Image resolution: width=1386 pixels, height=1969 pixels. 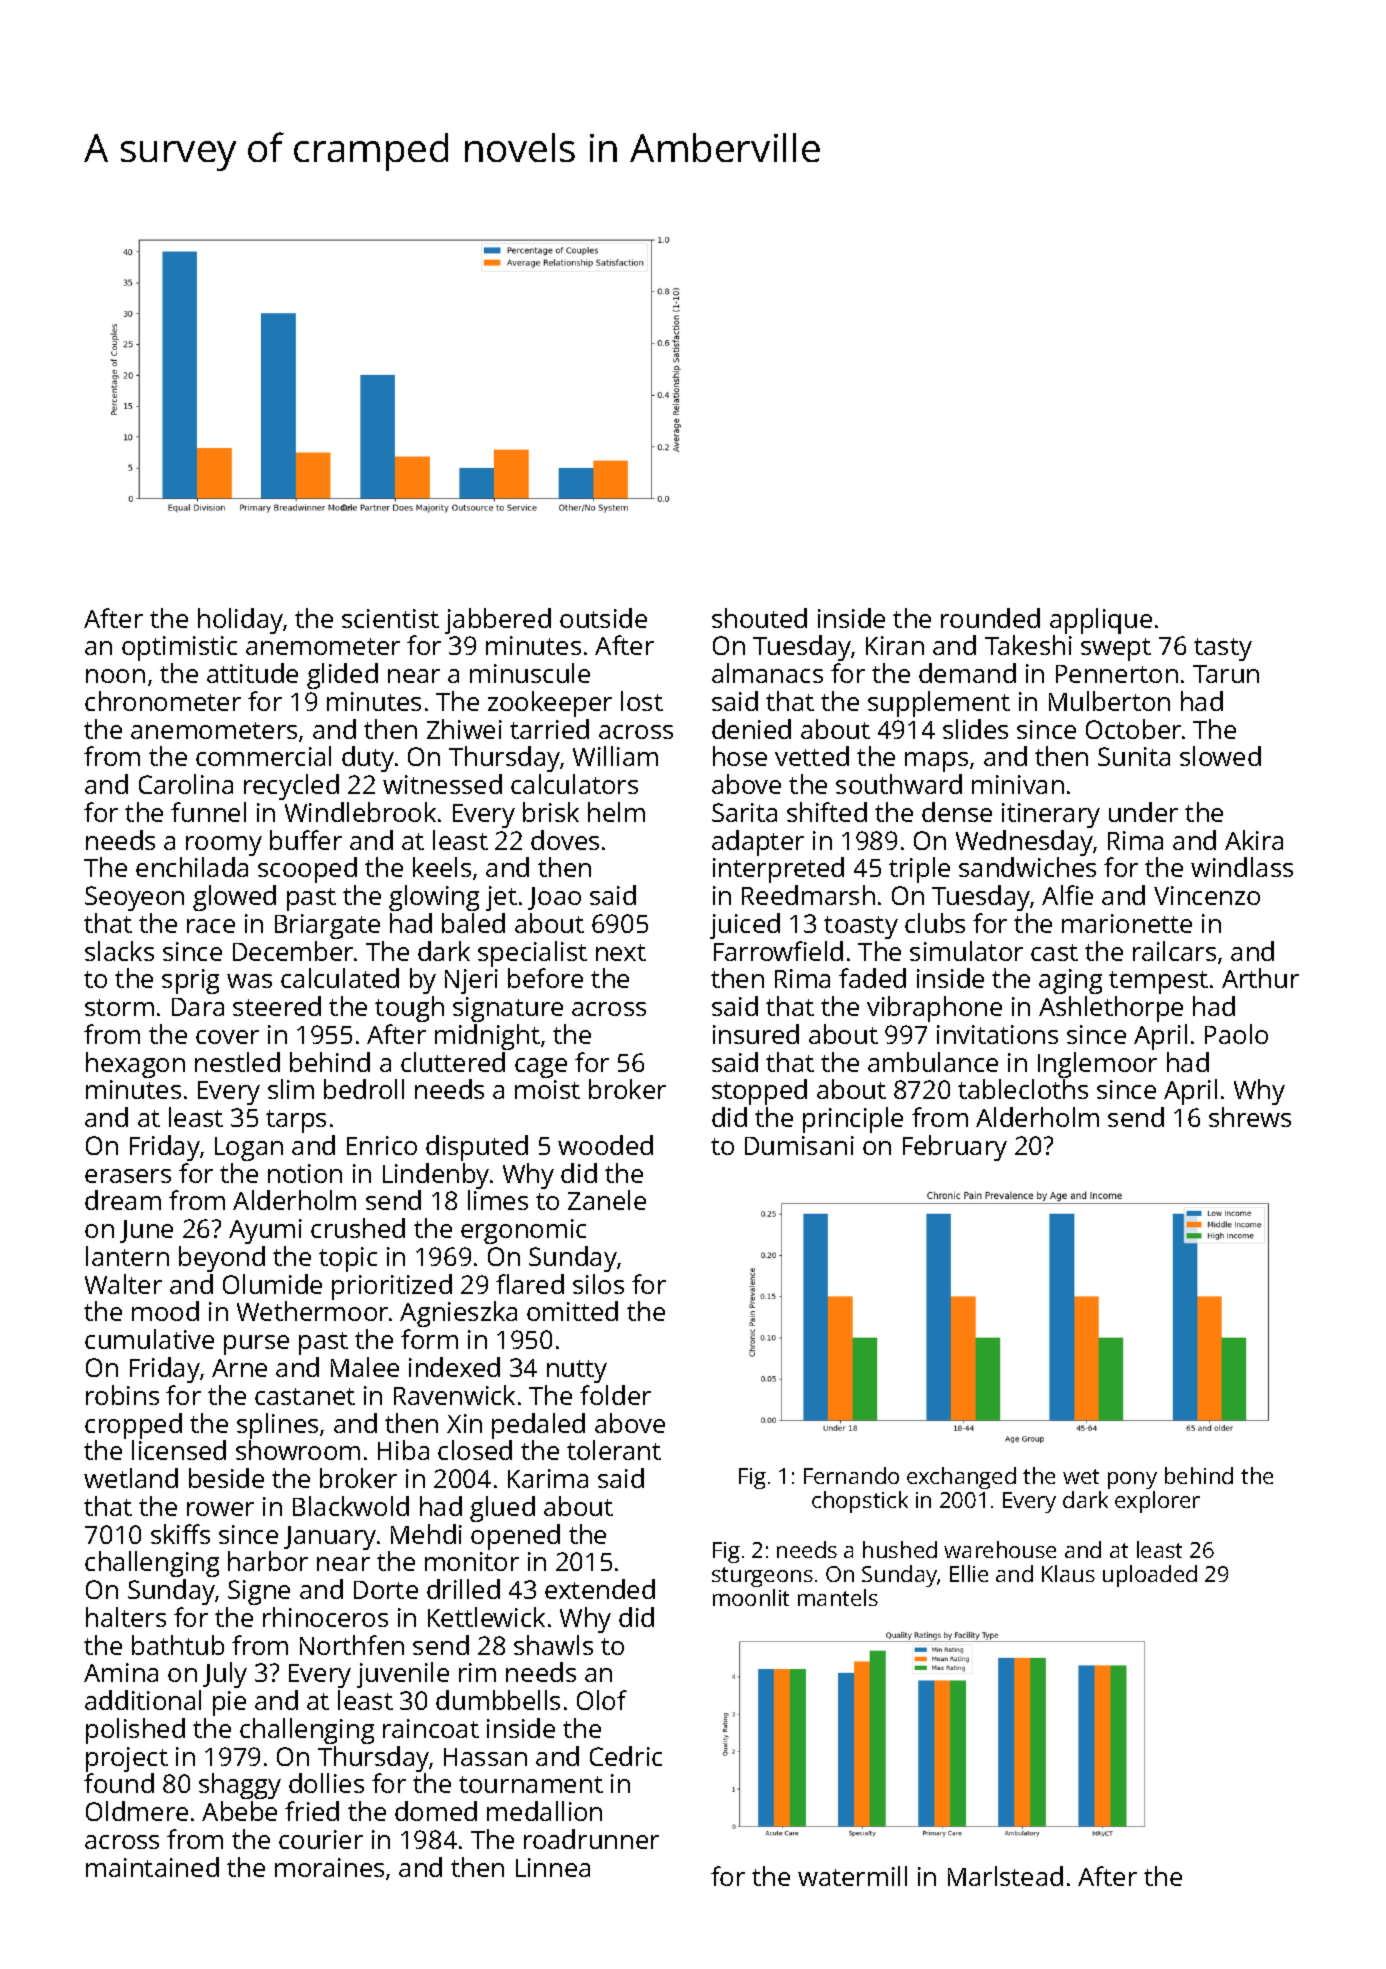 What do you see at coordinates (152, 1867) in the screenshot?
I see `maintained` at bounding box center [152, 1867].
